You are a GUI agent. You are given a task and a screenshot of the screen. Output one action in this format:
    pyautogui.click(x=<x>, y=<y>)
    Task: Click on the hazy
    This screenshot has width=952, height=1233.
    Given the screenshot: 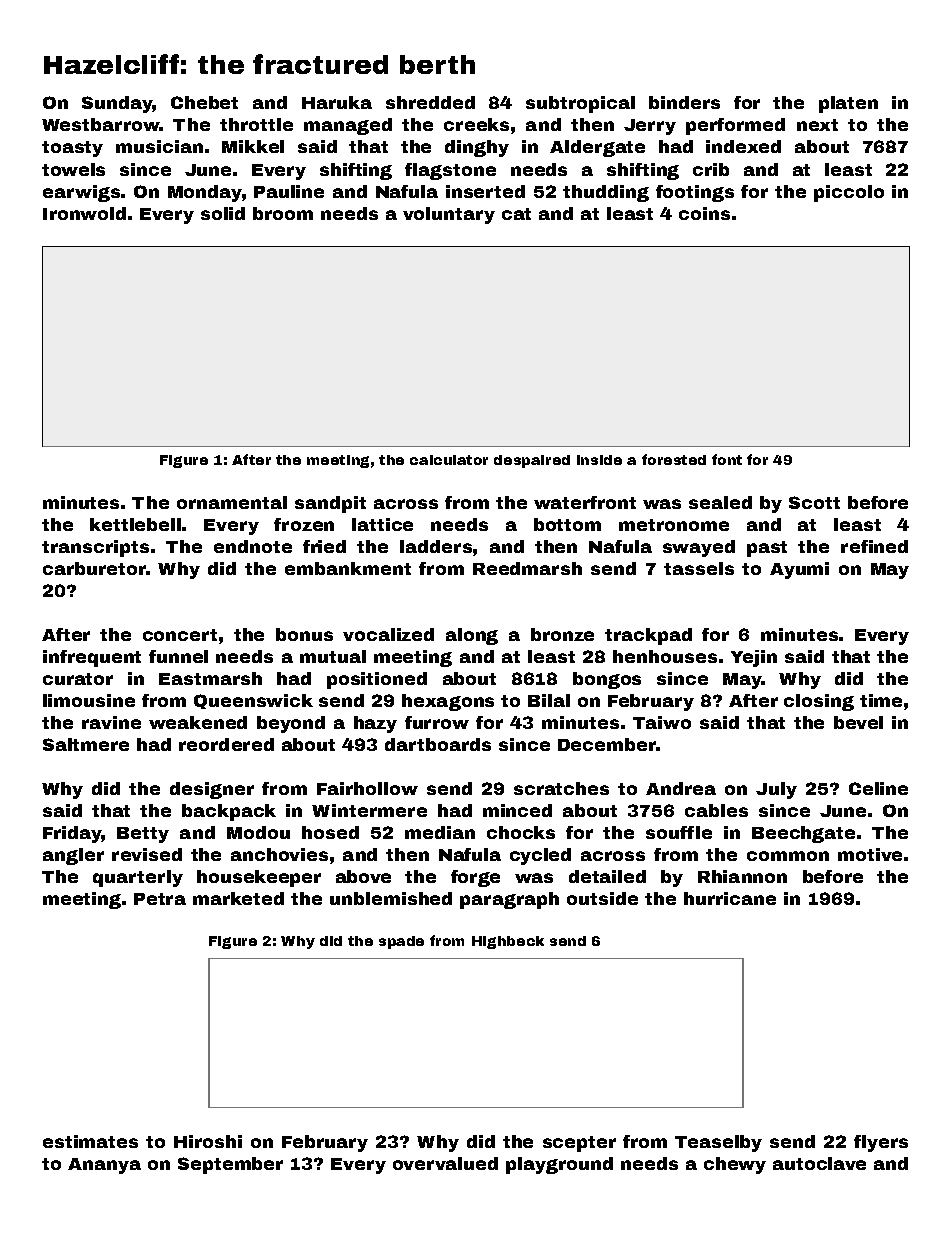 What is the action you would take?
    pyautogui.click(x=375, y=724)
